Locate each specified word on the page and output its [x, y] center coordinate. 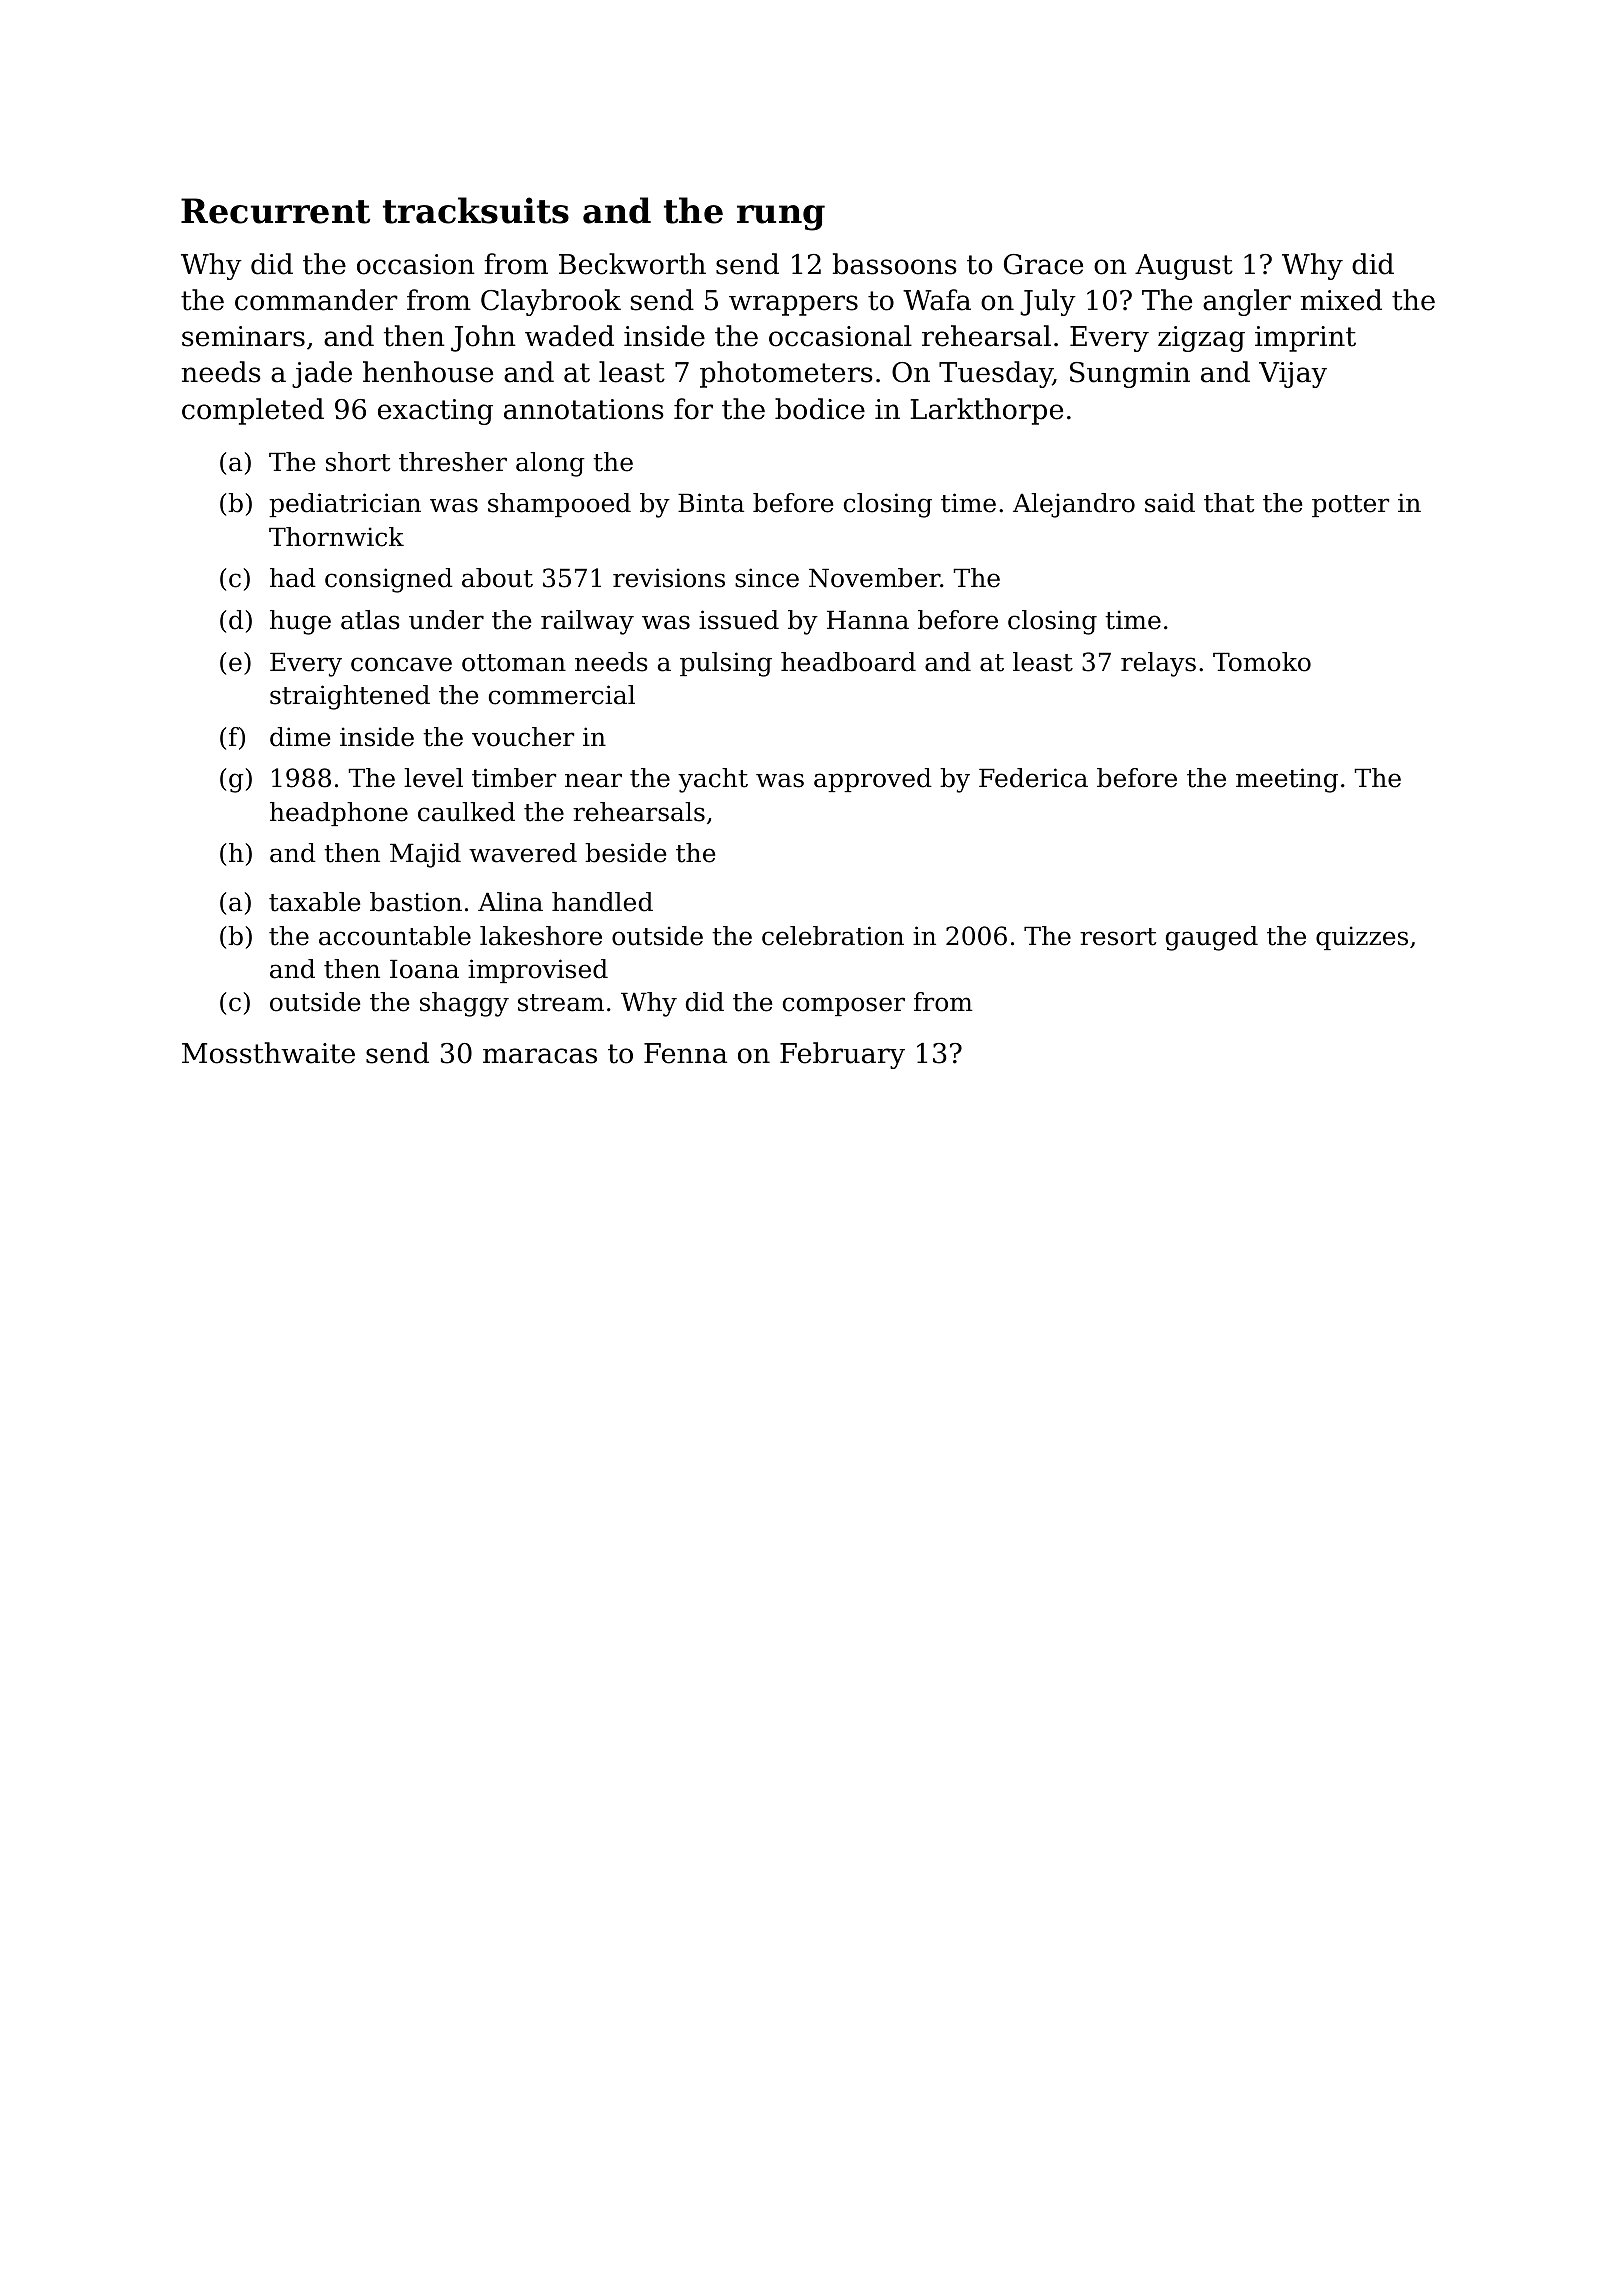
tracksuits [476, 210]
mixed [1341, 300]
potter [1350, 506]
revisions [669, 578]
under [446, 620]
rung [781, 218]
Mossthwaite [268, 1053]
